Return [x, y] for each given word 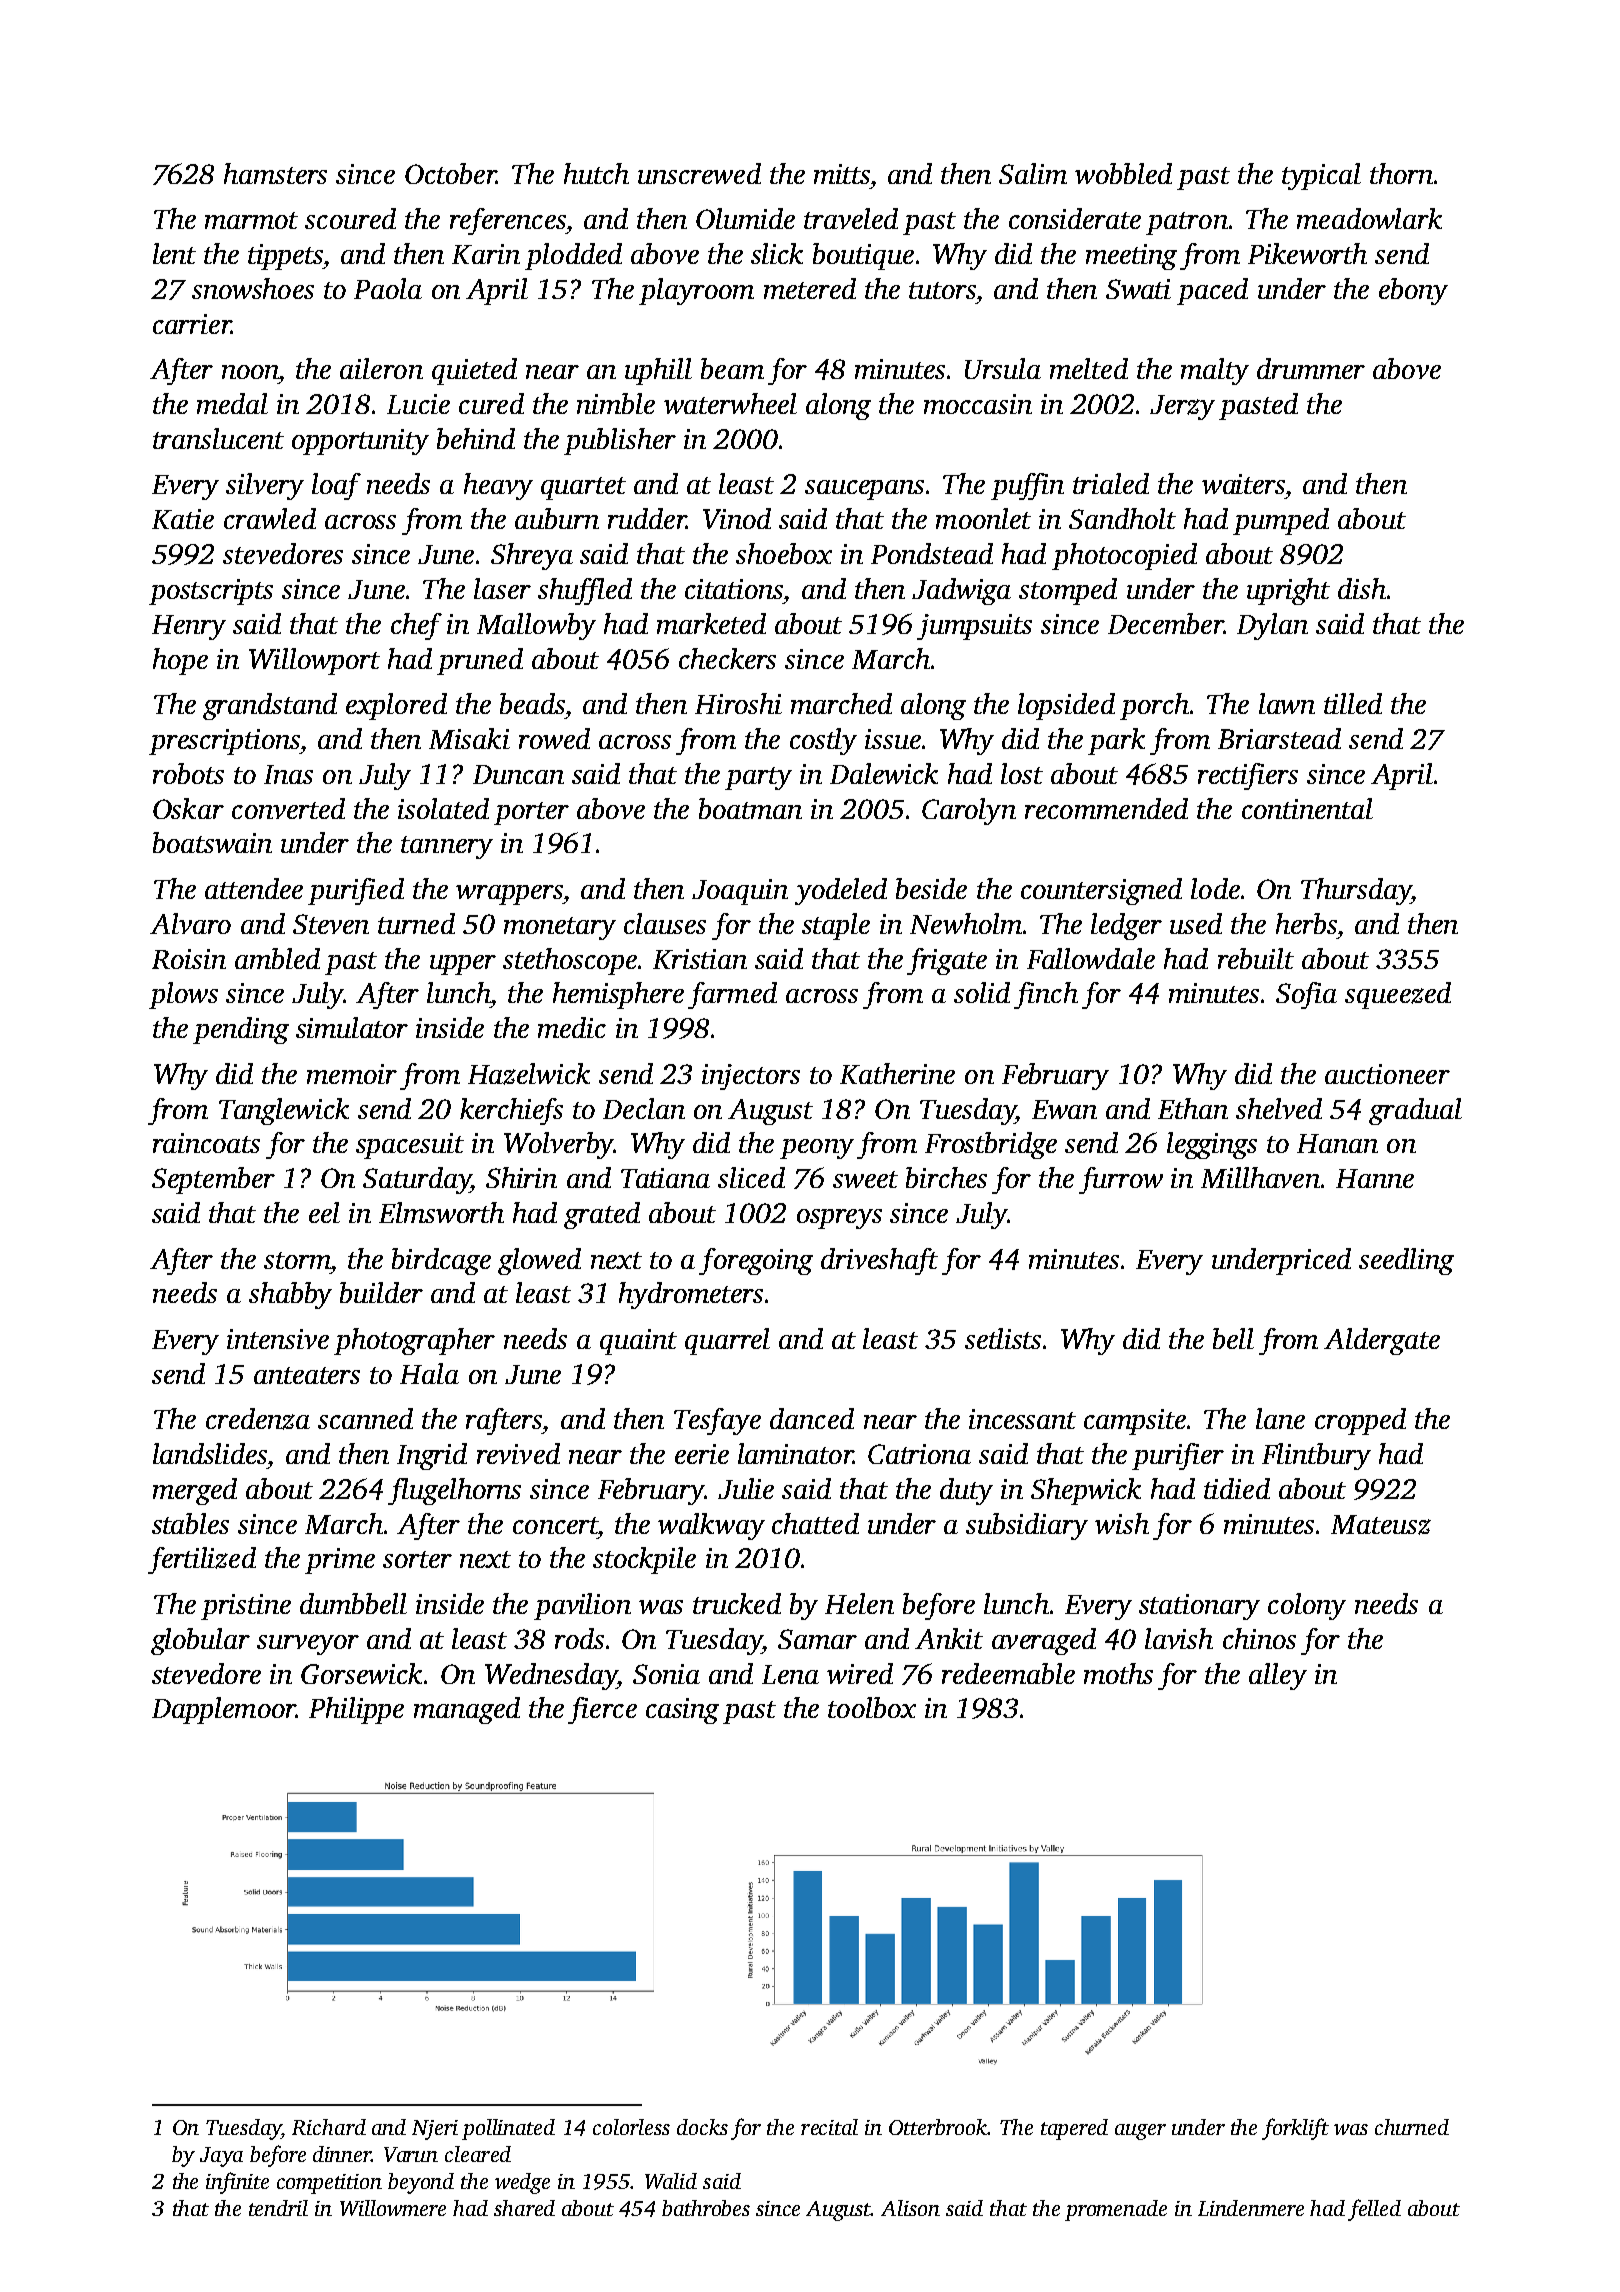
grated [602, 1215]
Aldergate [1382, 1341]
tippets [285, 257]
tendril [278, 2208]
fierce [602, 1710]
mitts [842, 174]
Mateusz [1381, 1525]
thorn [1401, 173]
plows [183, 995]
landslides [210, 1453]
